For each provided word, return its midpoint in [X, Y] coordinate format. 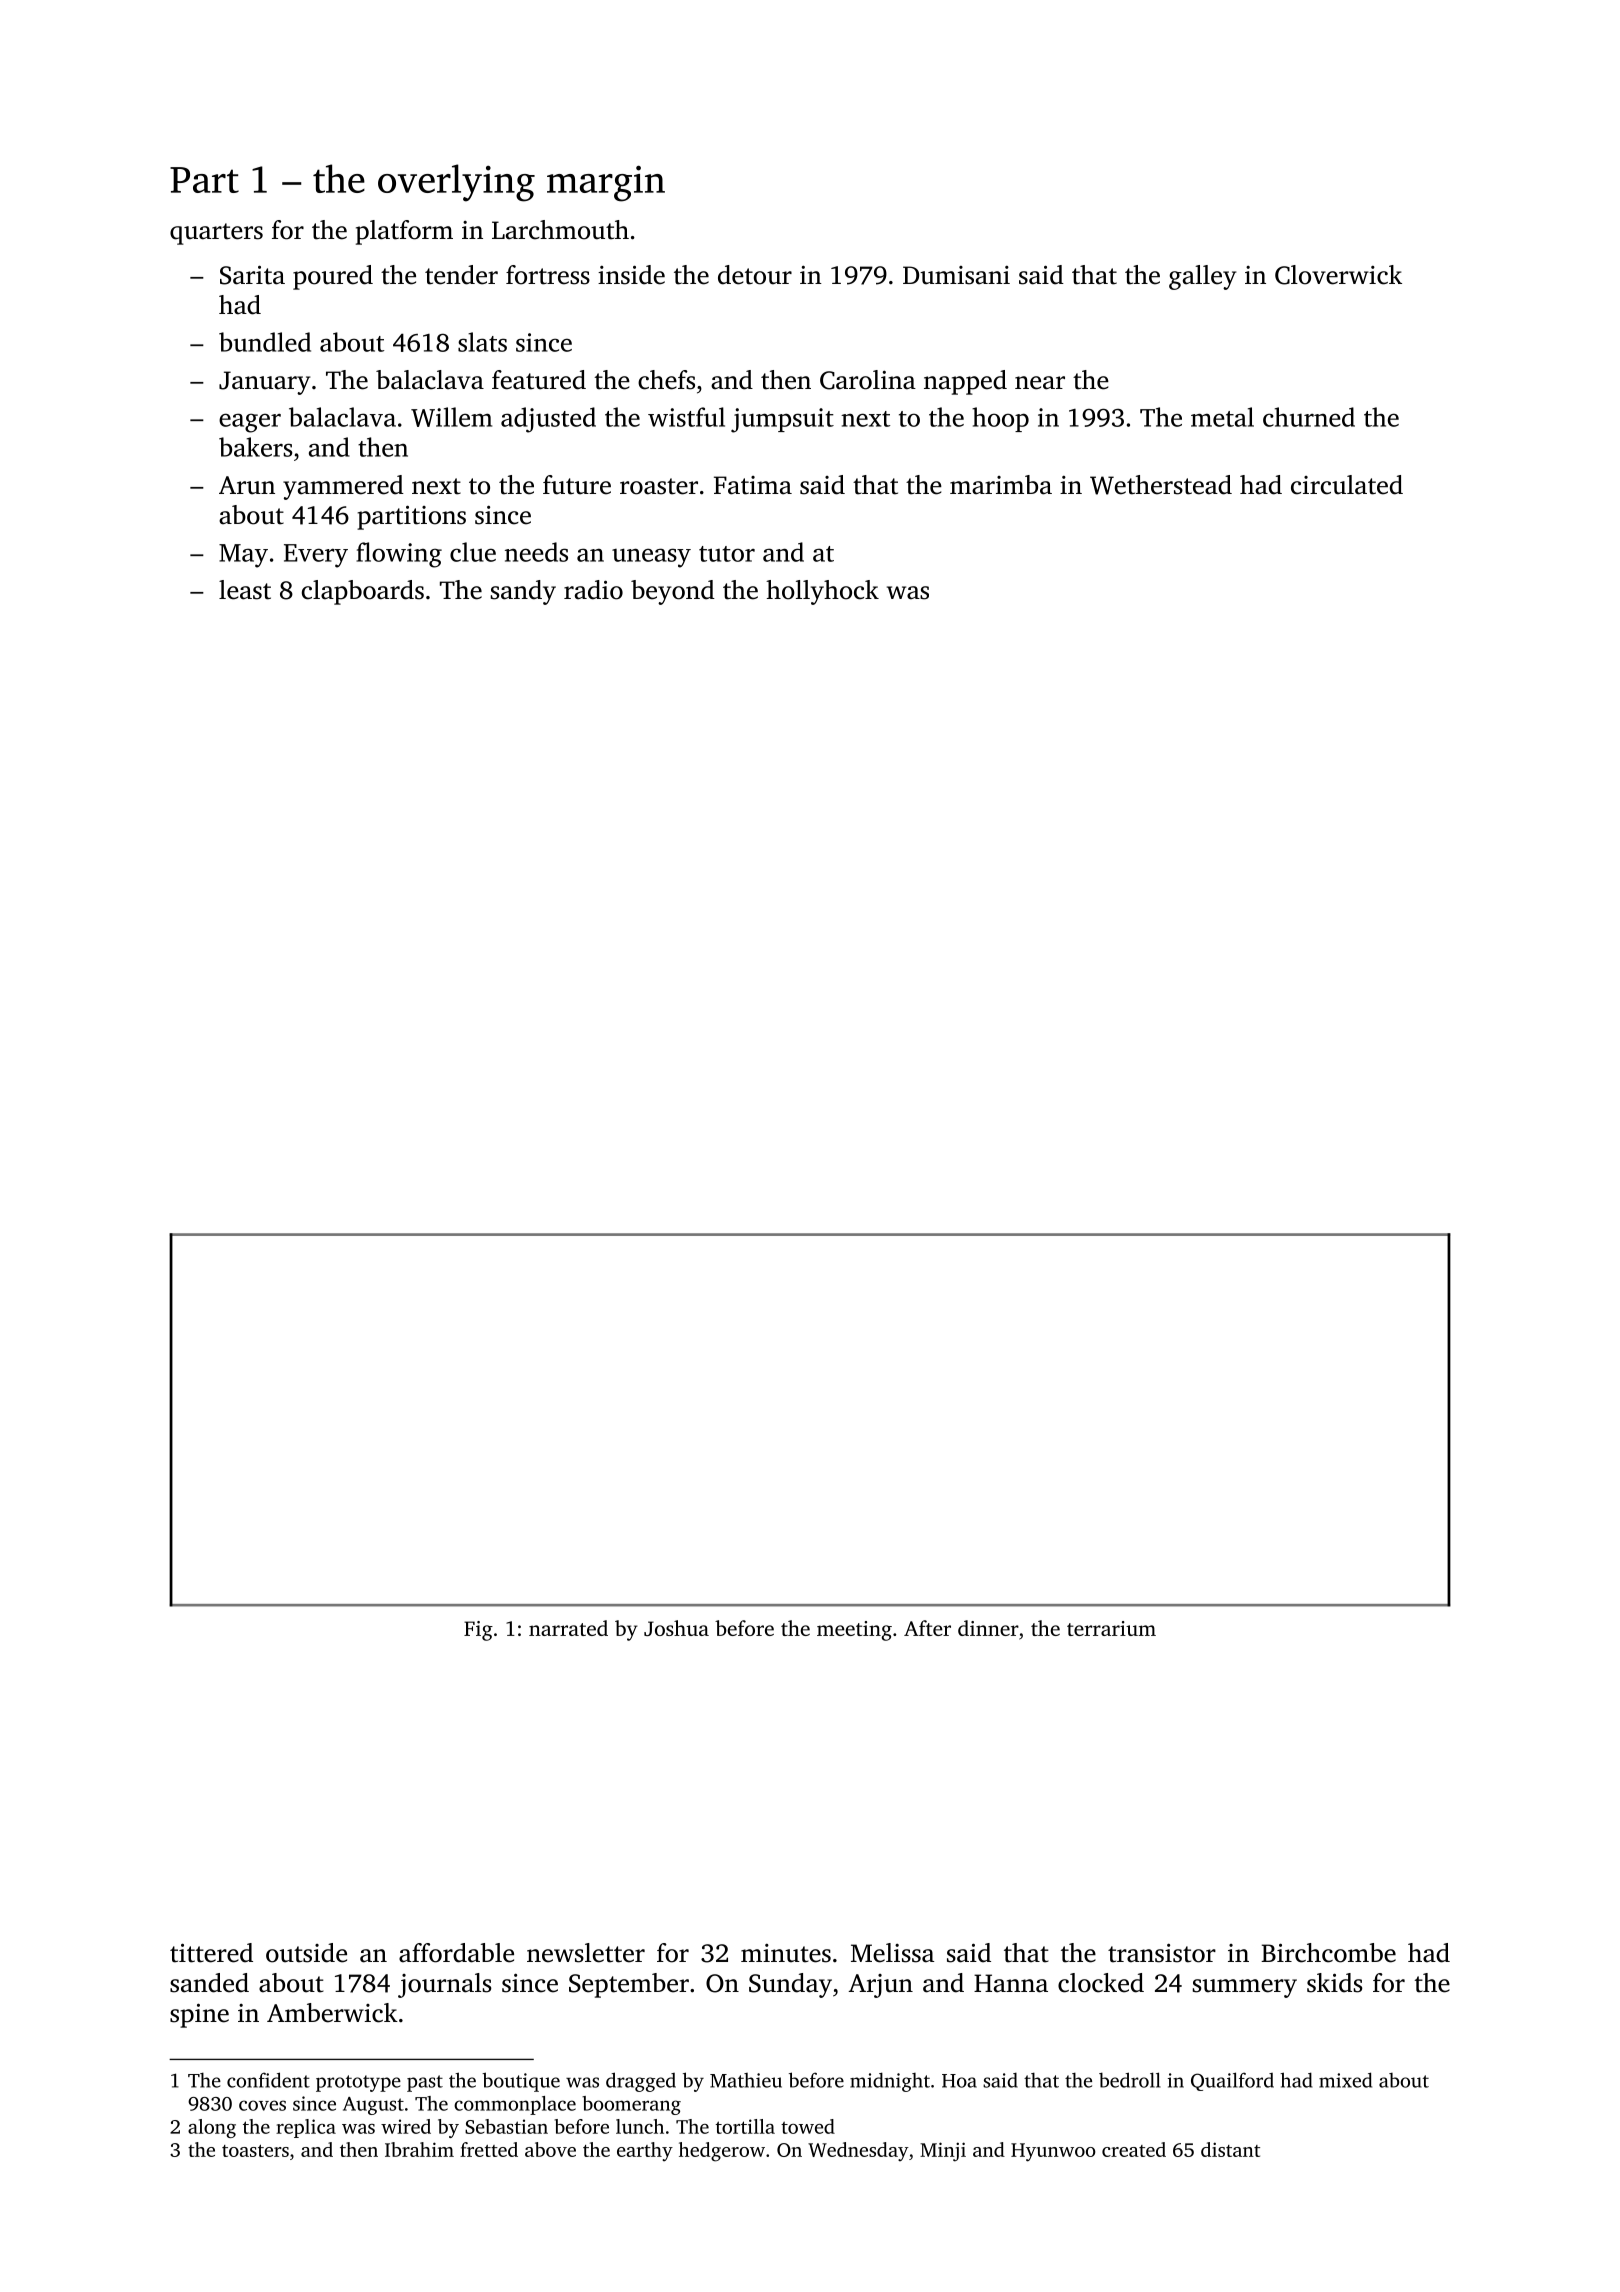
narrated [568, 1628]
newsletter [586, 1953]
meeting [854, 1631]
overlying [456, 183]
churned [1309, 417]
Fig [478, 1631]
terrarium [1111, 1628]
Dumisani [956, 275]
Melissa [892, 1953]
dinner [988, 1628]
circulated [1347, 485]
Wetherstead [1161, 485]
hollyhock [822, 592]
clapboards [363, 592]
